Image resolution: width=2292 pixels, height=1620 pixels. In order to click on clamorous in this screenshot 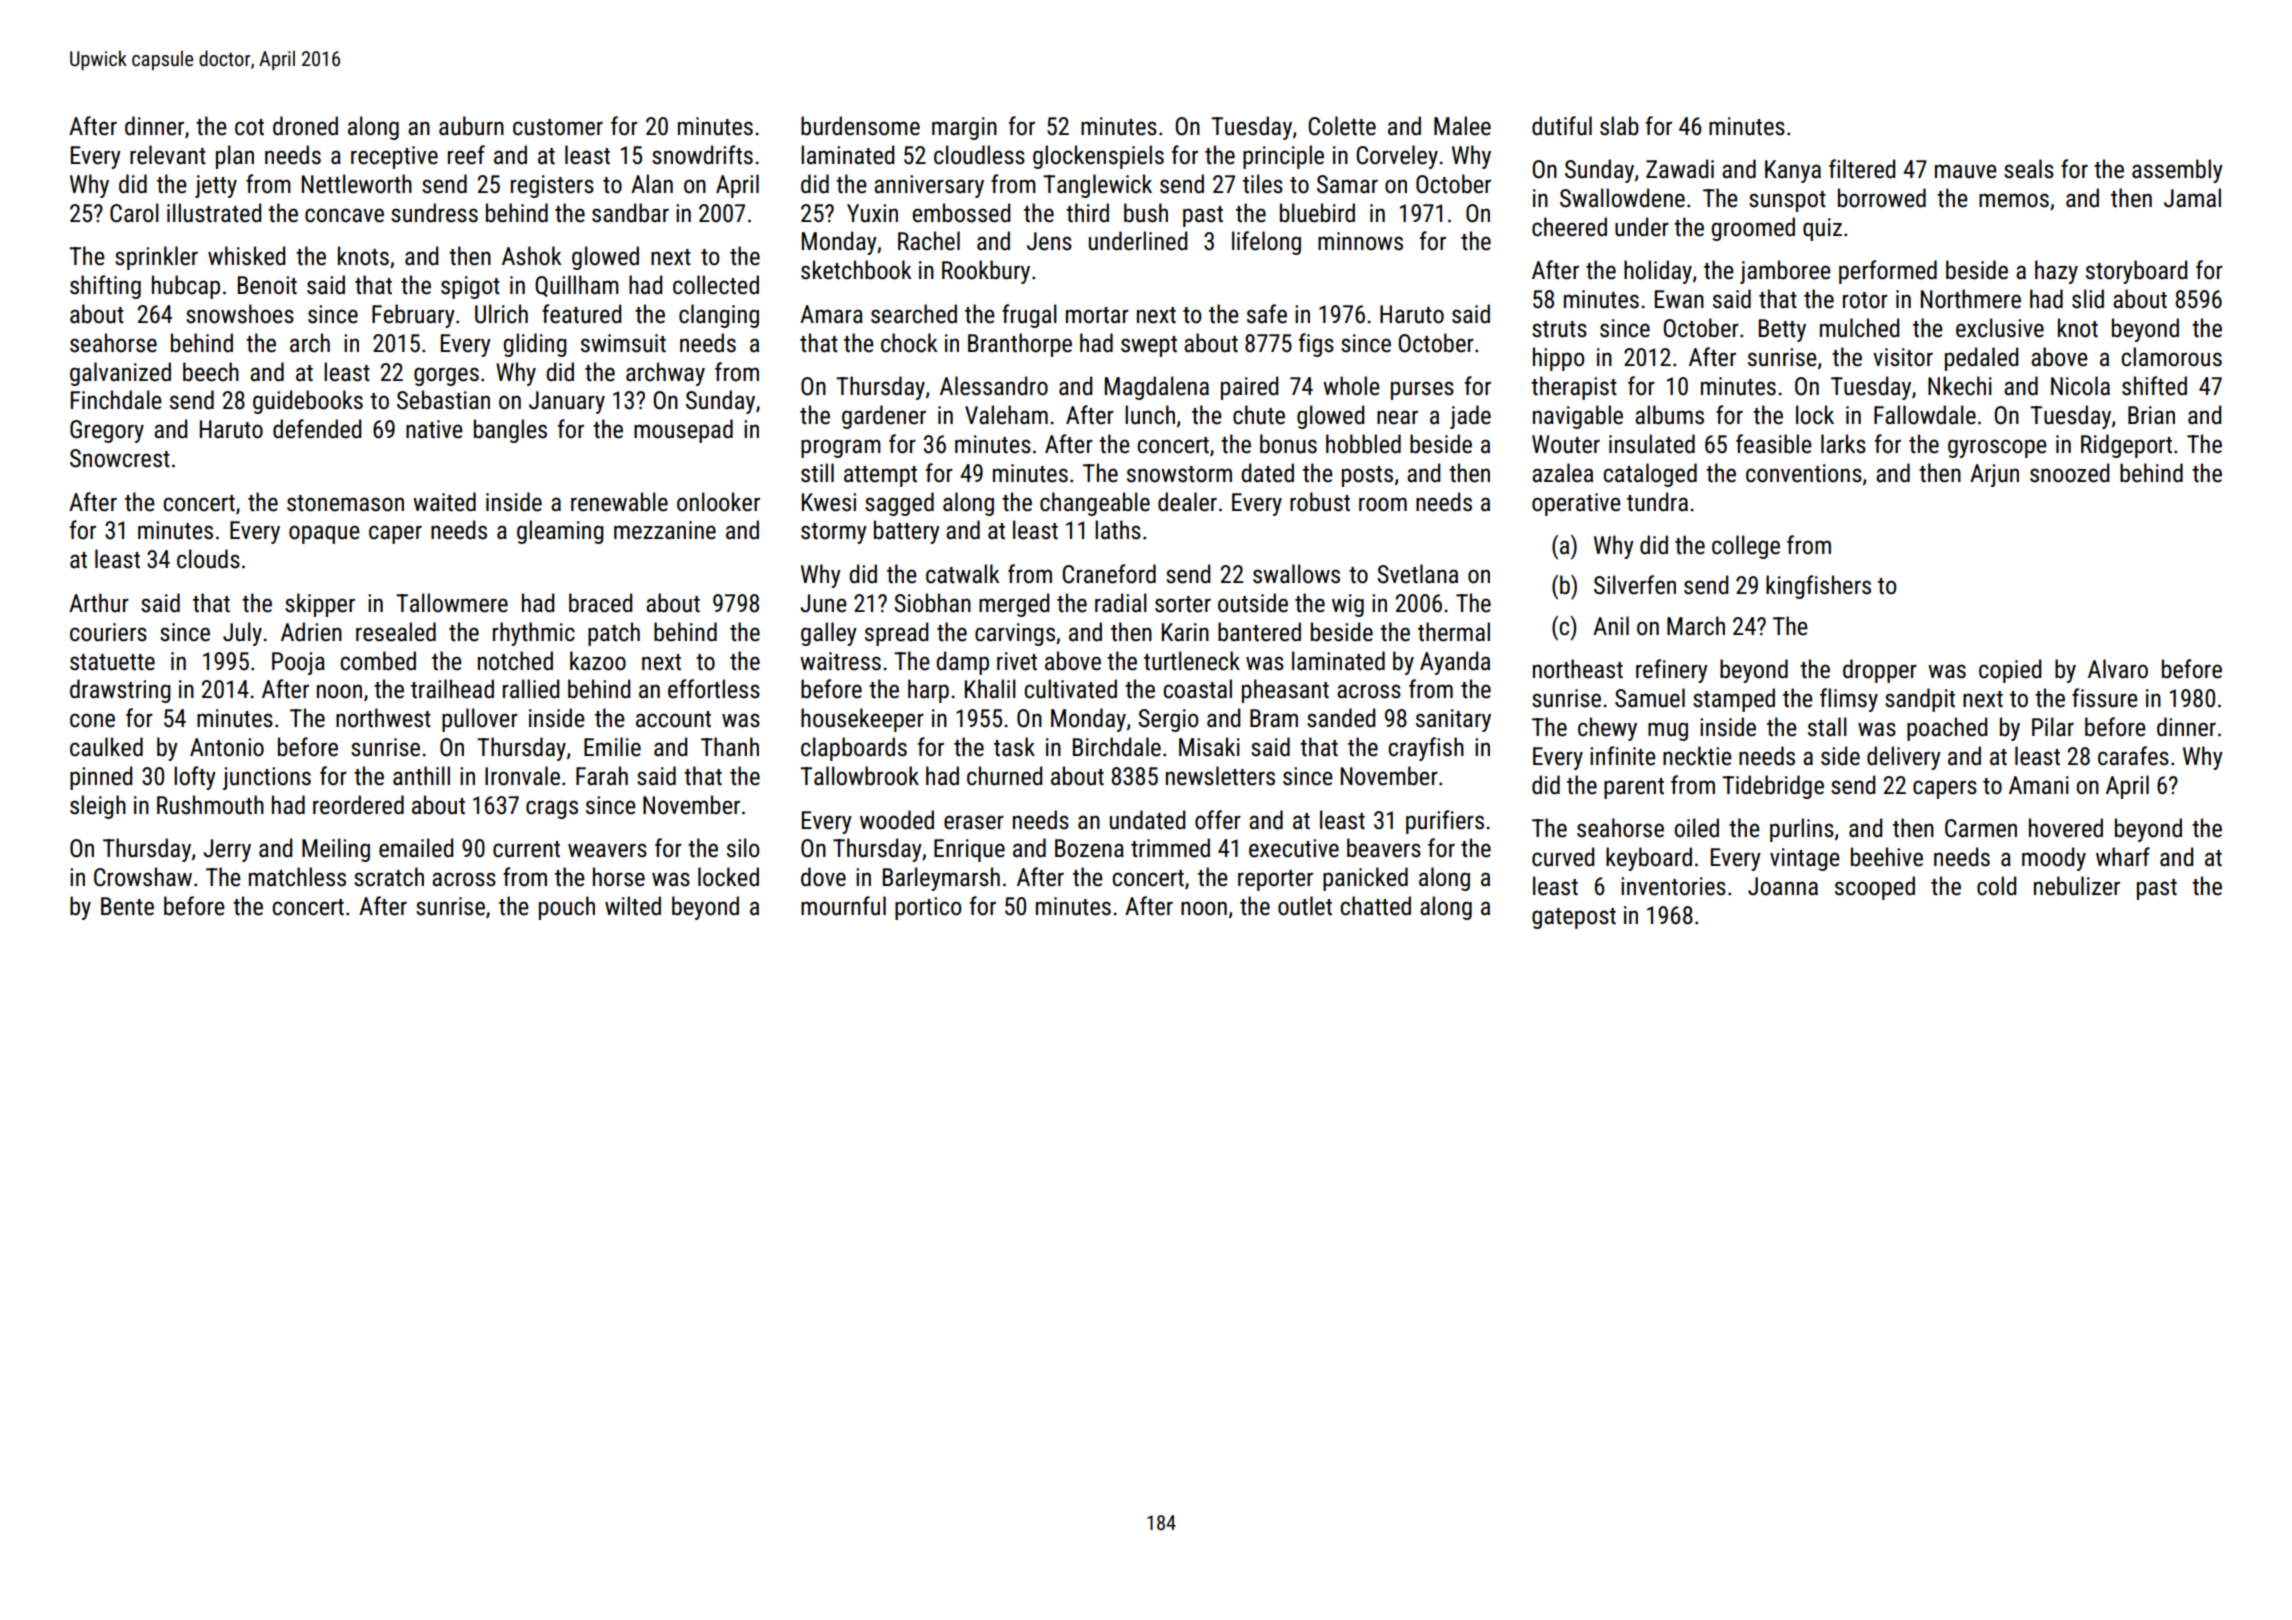, I will do `click(2171, 357)`.
